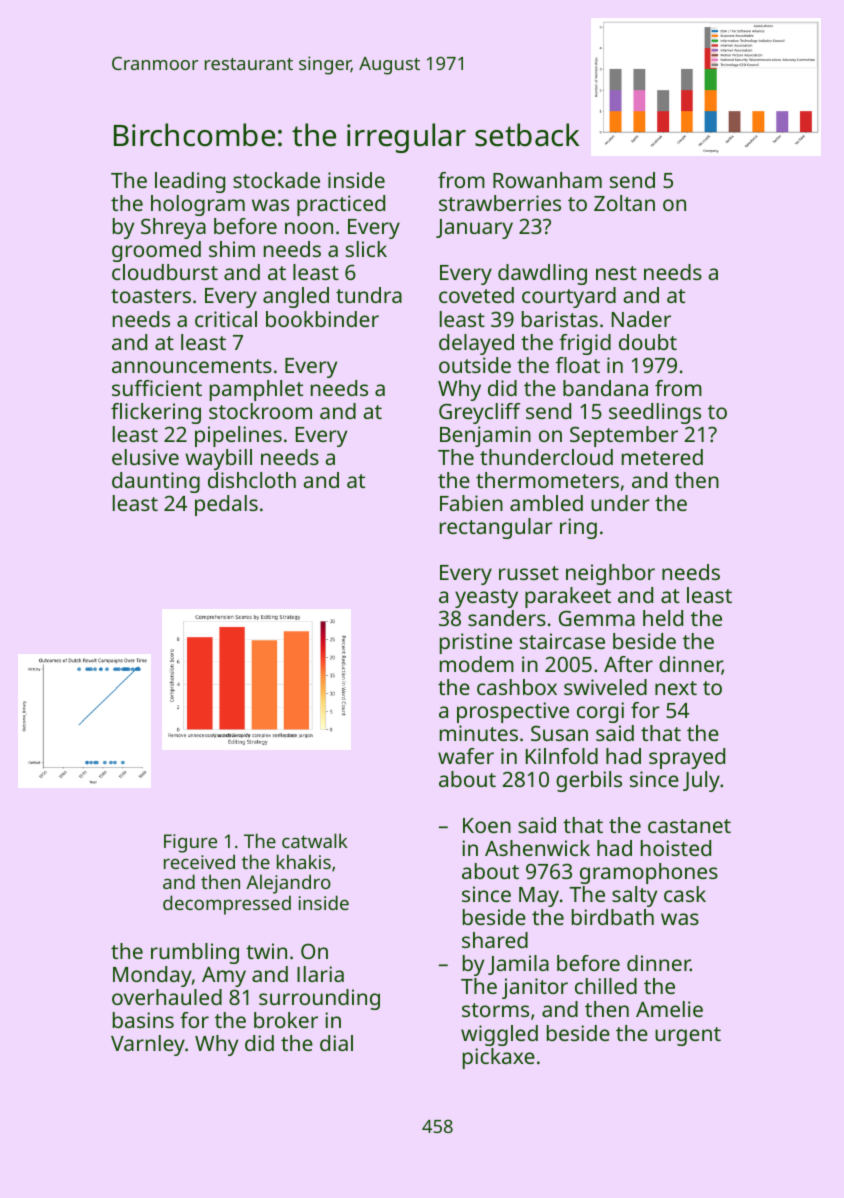 This image has width=844, height=1198. Describe the element at coordinates (495, 940) in the image. I see `shared` at that location.
